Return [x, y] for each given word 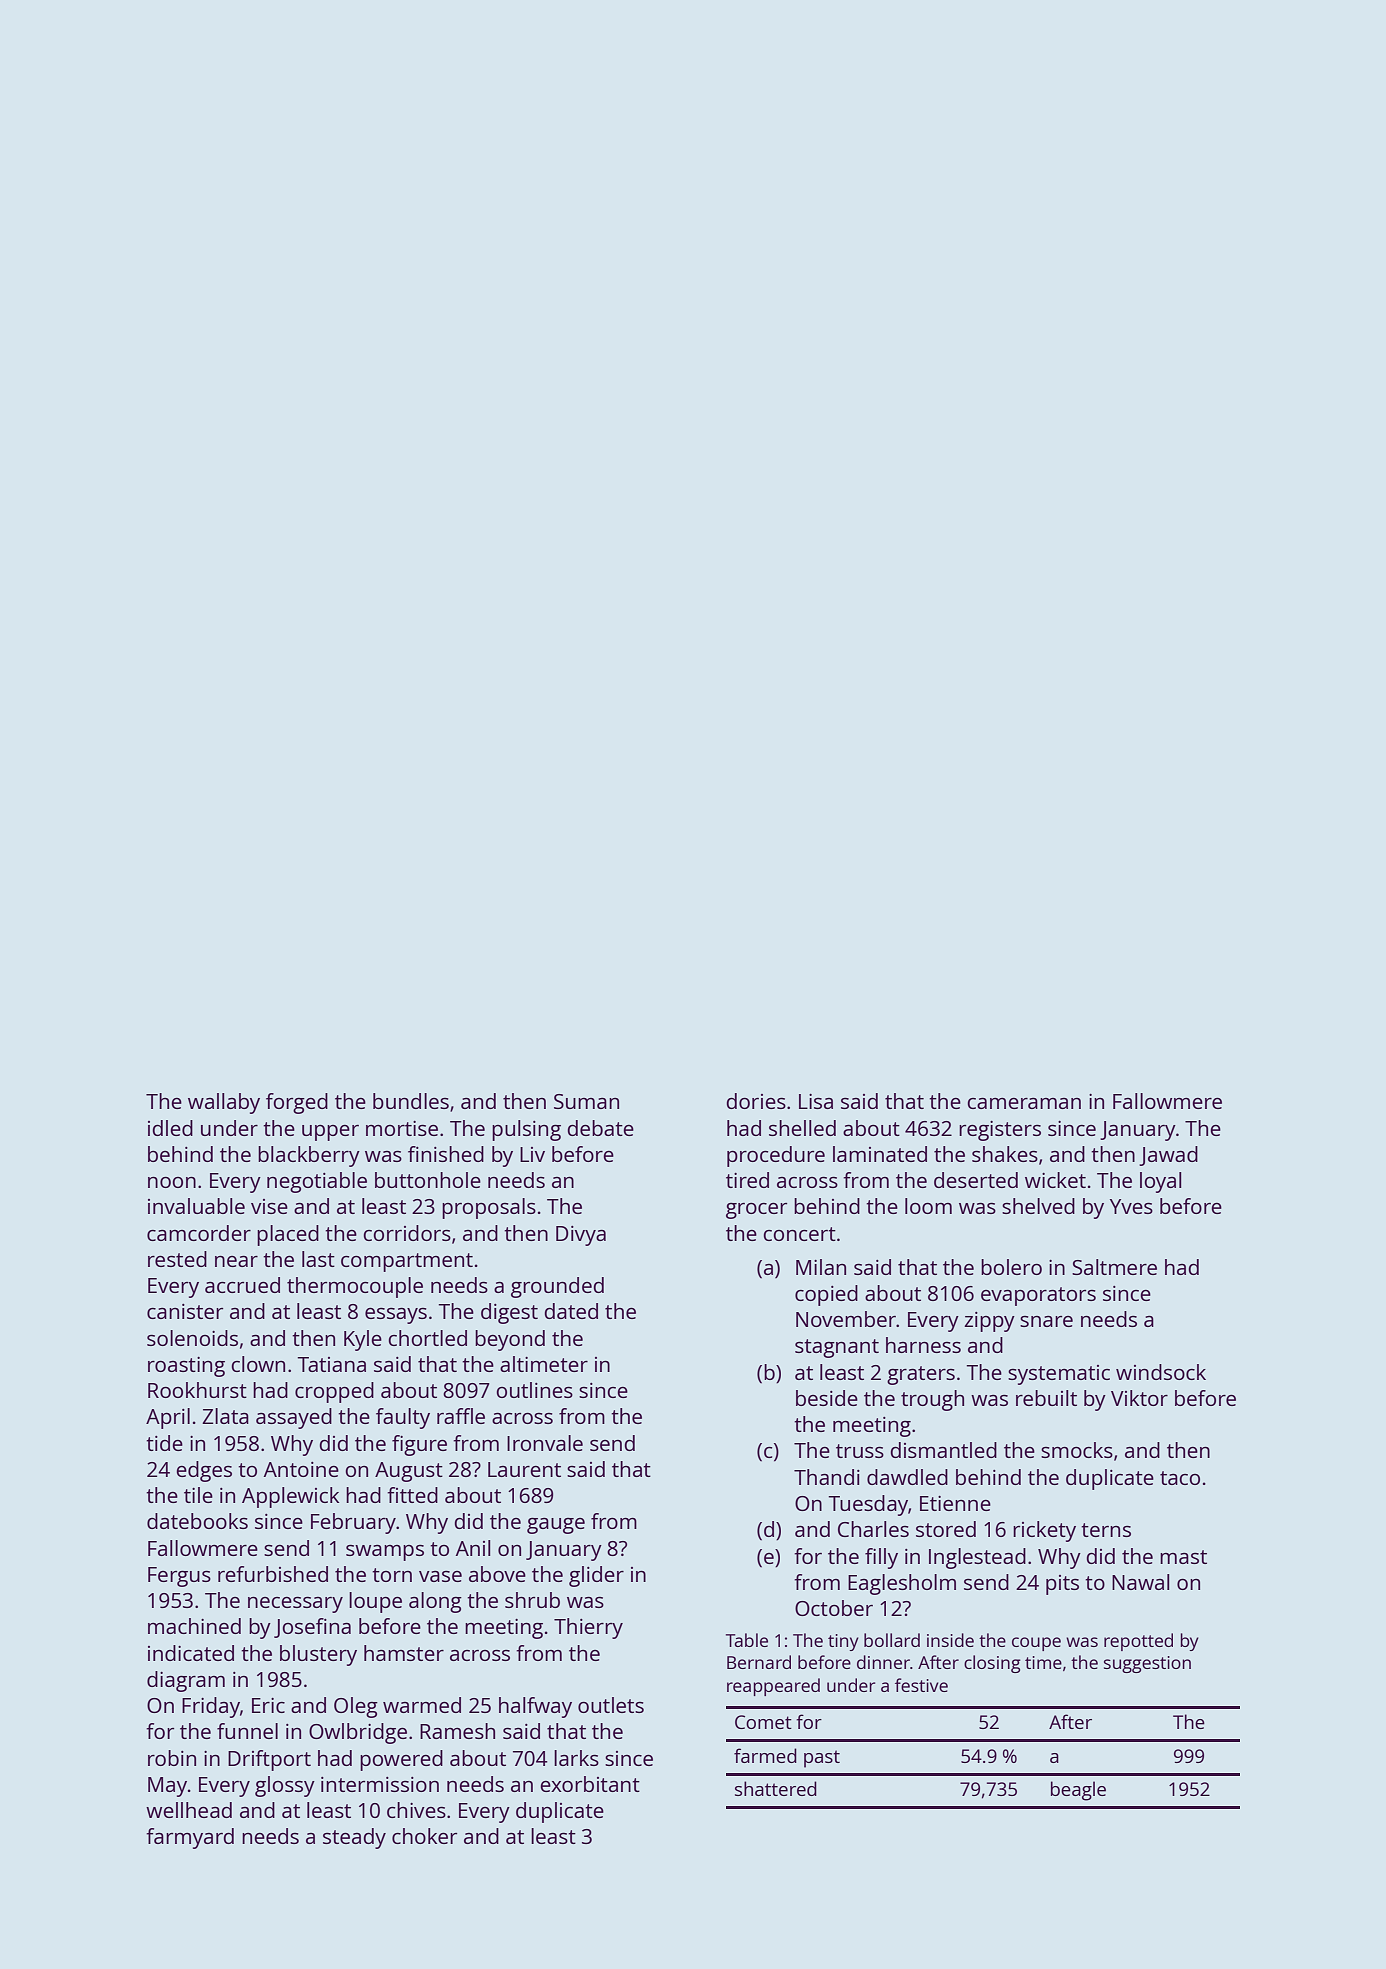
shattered [776, 1788]
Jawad [1168, 1156]
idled [170, 1128]
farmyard [190, 1838]
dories [756, 1101]
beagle [1078, 1791]
